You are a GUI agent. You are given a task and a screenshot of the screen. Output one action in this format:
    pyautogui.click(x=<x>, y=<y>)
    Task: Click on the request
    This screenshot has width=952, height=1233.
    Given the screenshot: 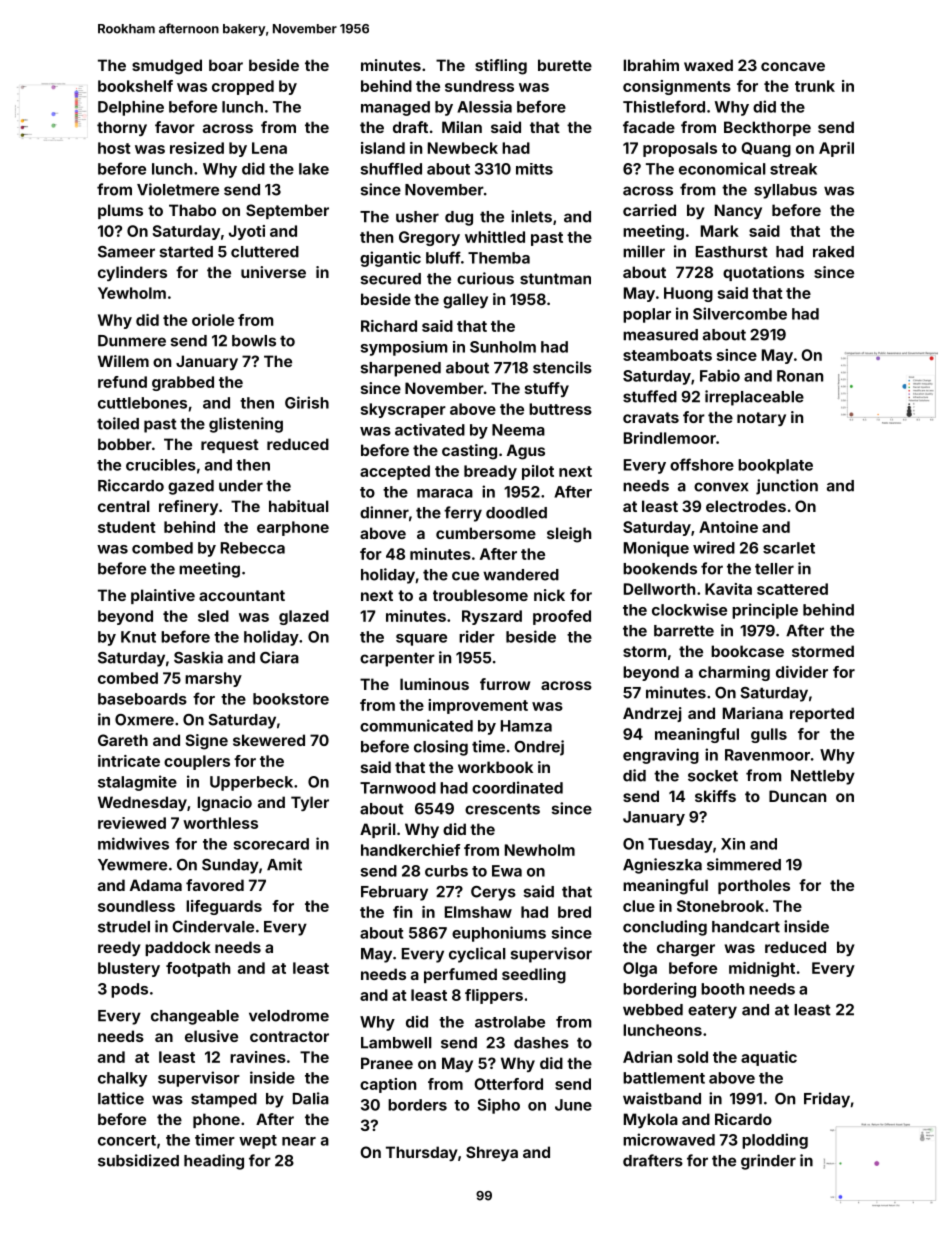 What is the action you would take?
    pyautogui.click(x=230, y=446)
